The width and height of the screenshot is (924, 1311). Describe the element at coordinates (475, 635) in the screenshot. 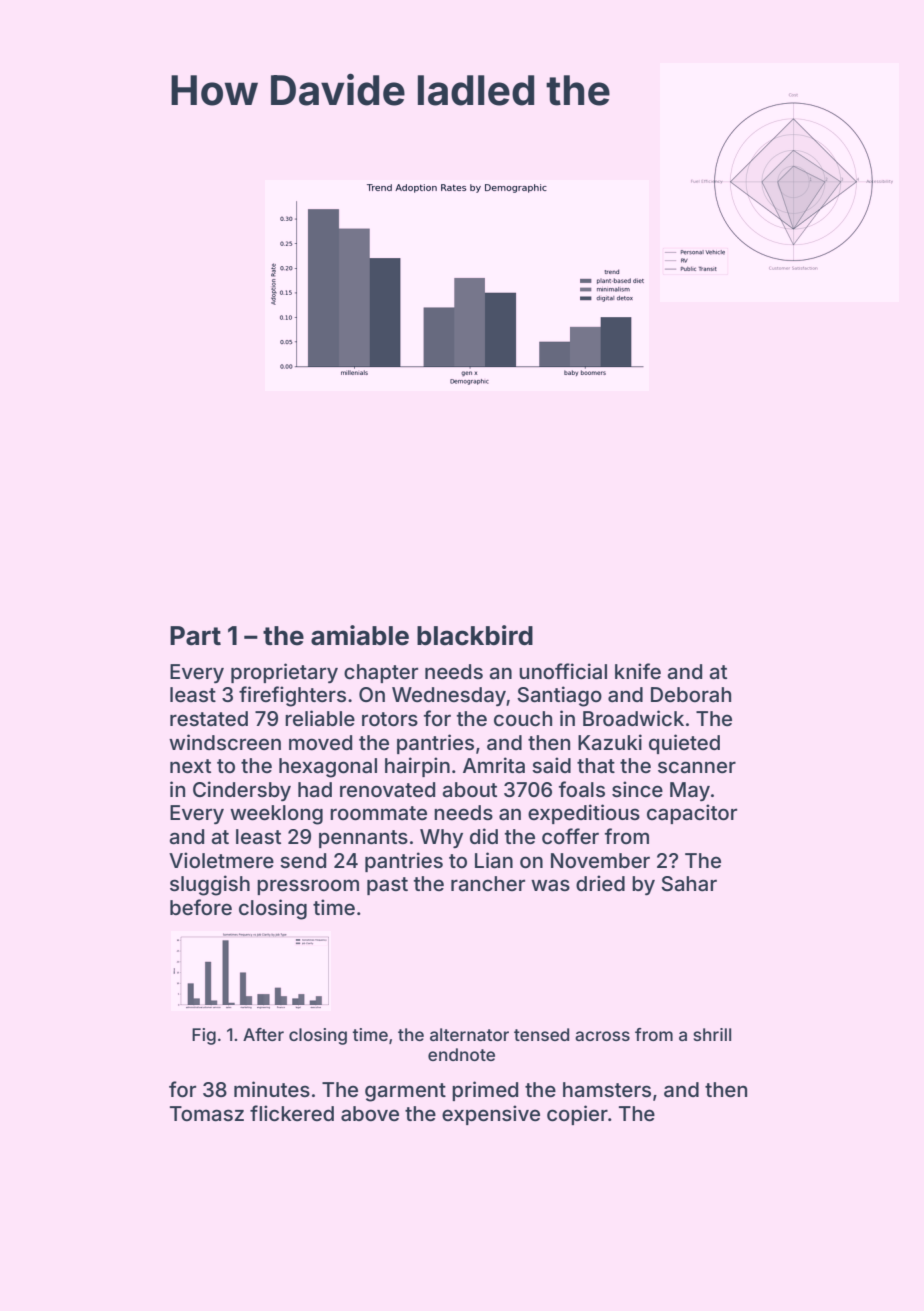

I see `blackbird` at that location.
